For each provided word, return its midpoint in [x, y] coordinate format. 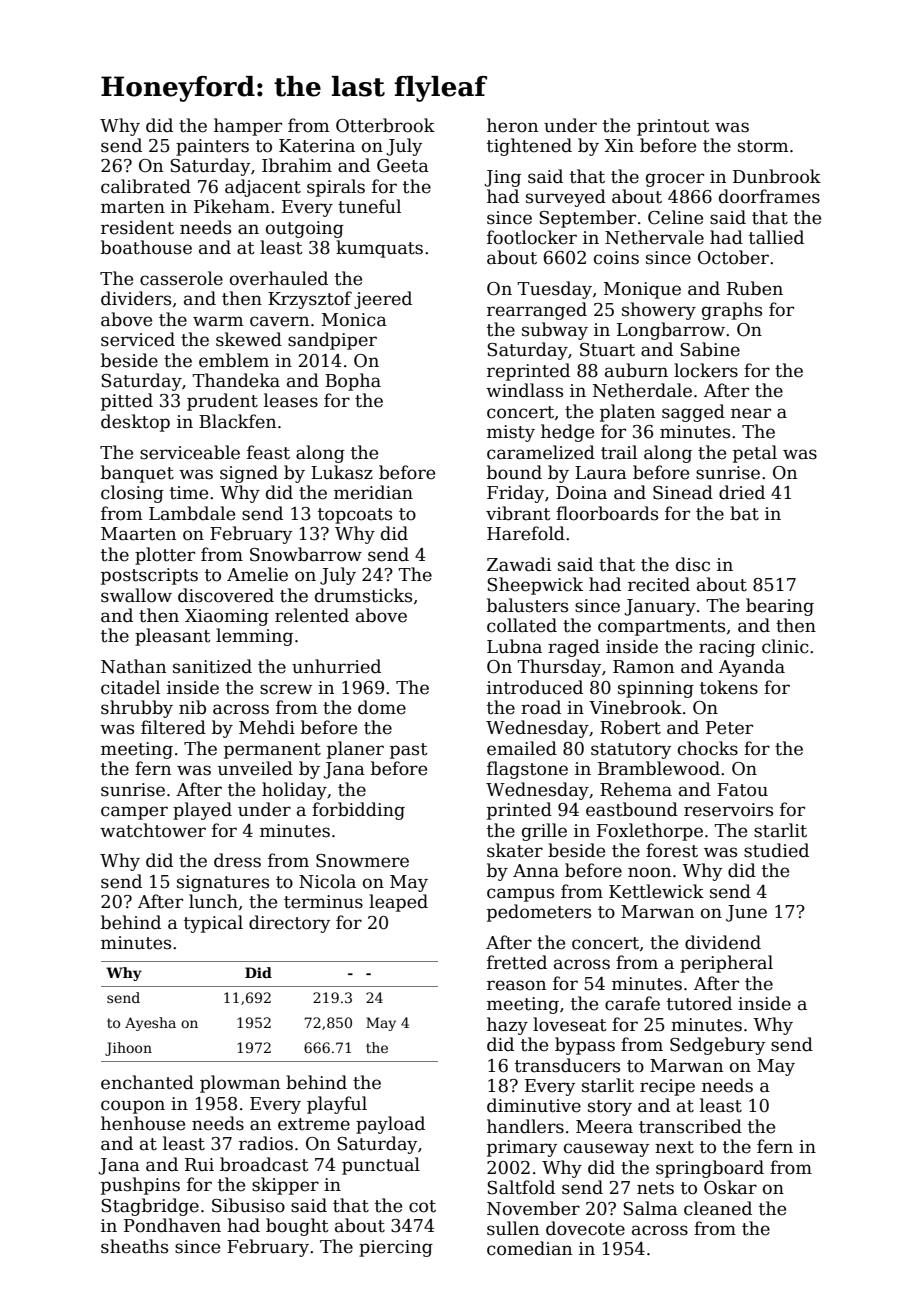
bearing [780, 607]
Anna [536, 871]
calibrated [146, 186]
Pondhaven [172, 1225]
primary [522, 1148]
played [202, 811]
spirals [336, 188]
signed [249, 474]
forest [672, 850]
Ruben [755, 288]
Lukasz [342, 472]
